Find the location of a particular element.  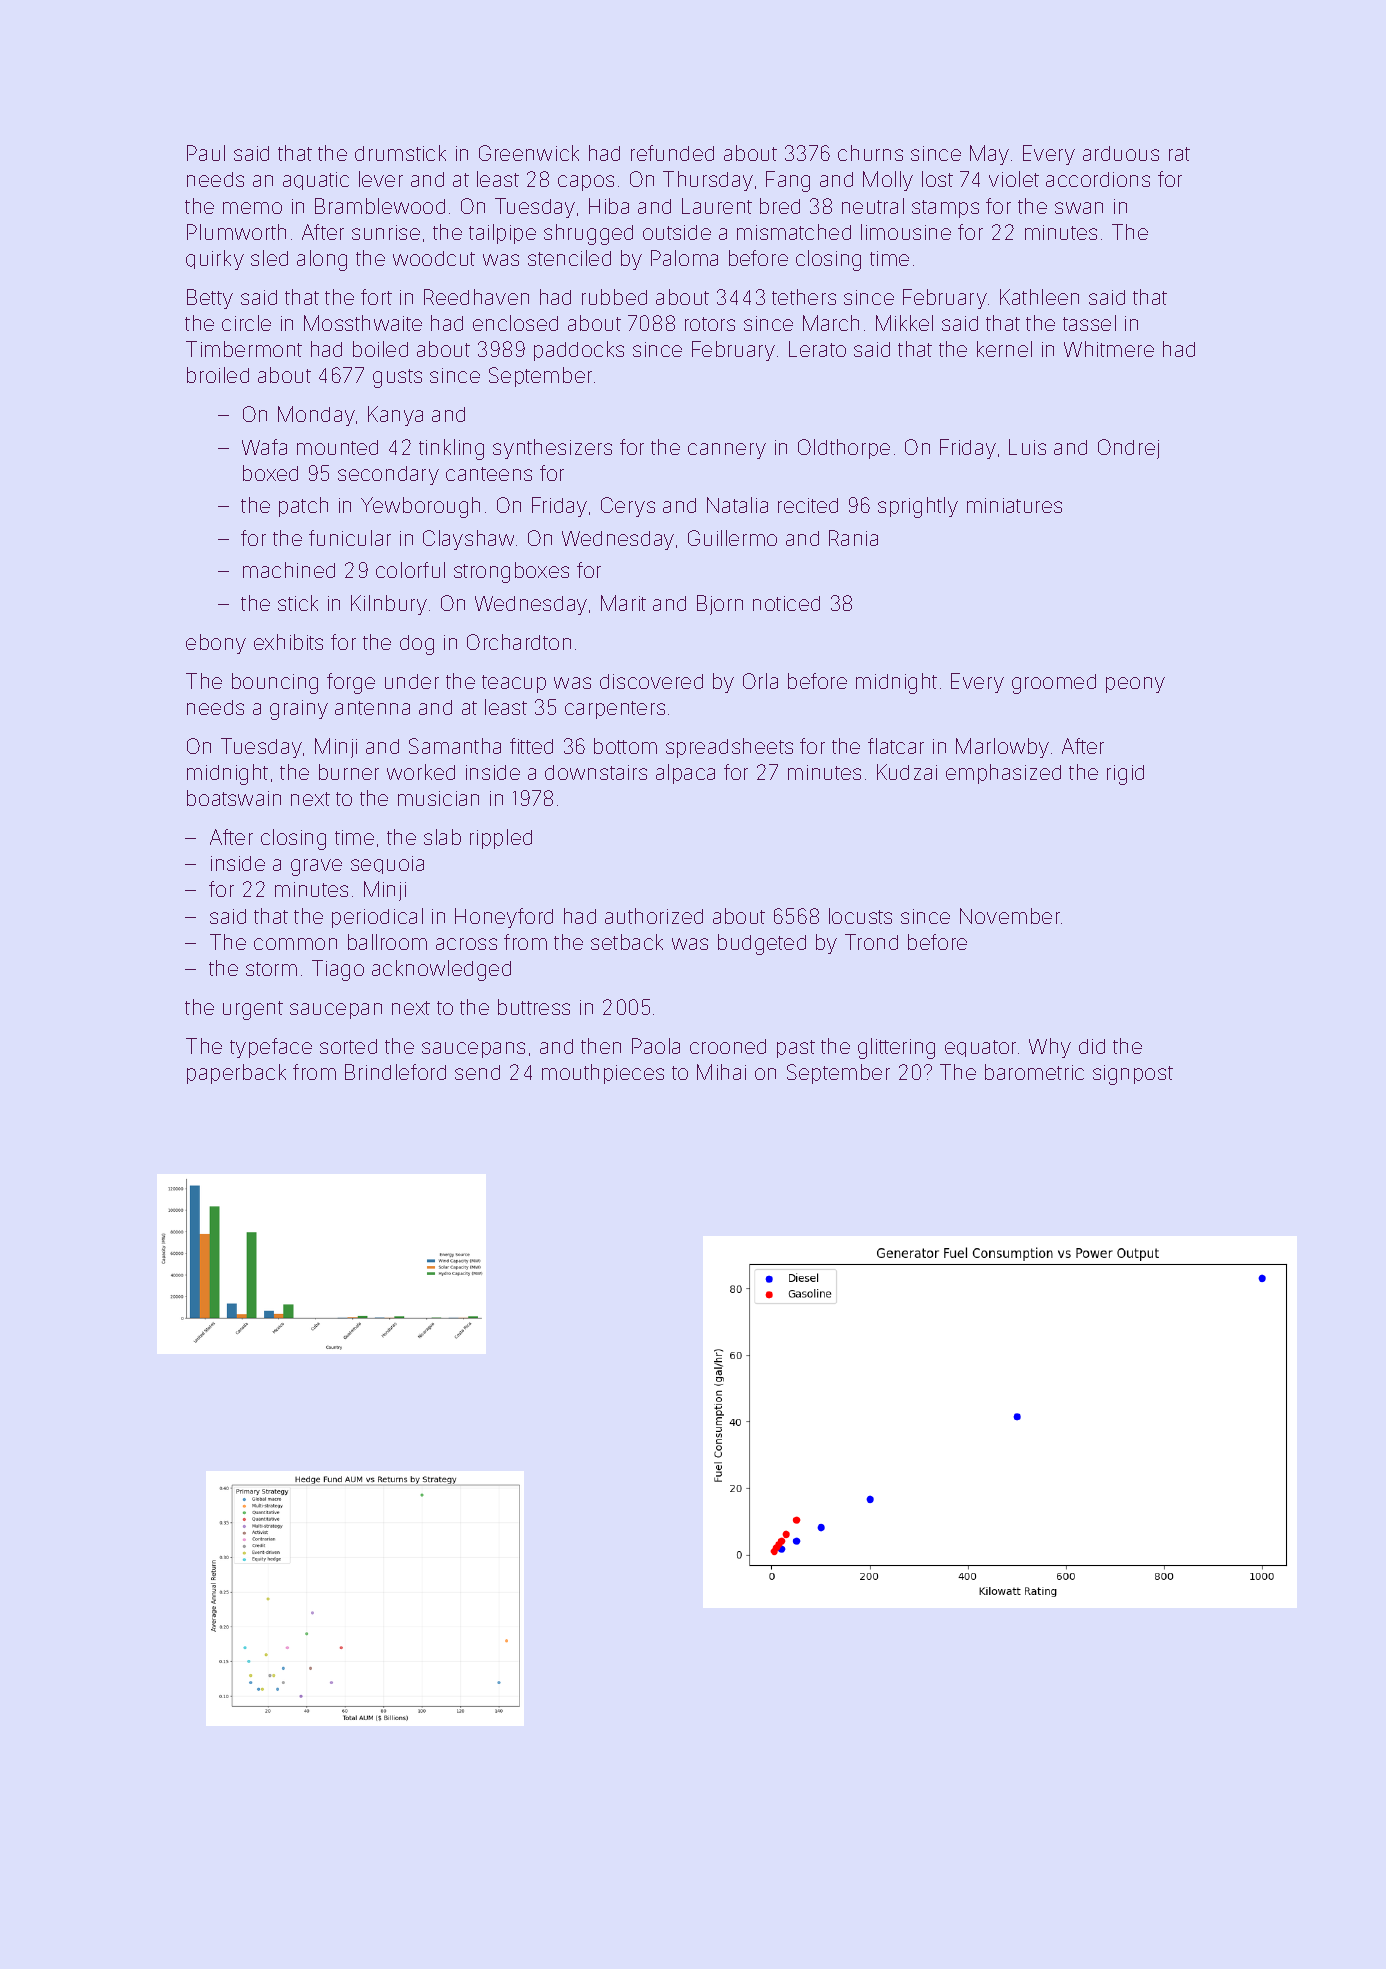

miniatures is located at coordinates (1014, 505).
